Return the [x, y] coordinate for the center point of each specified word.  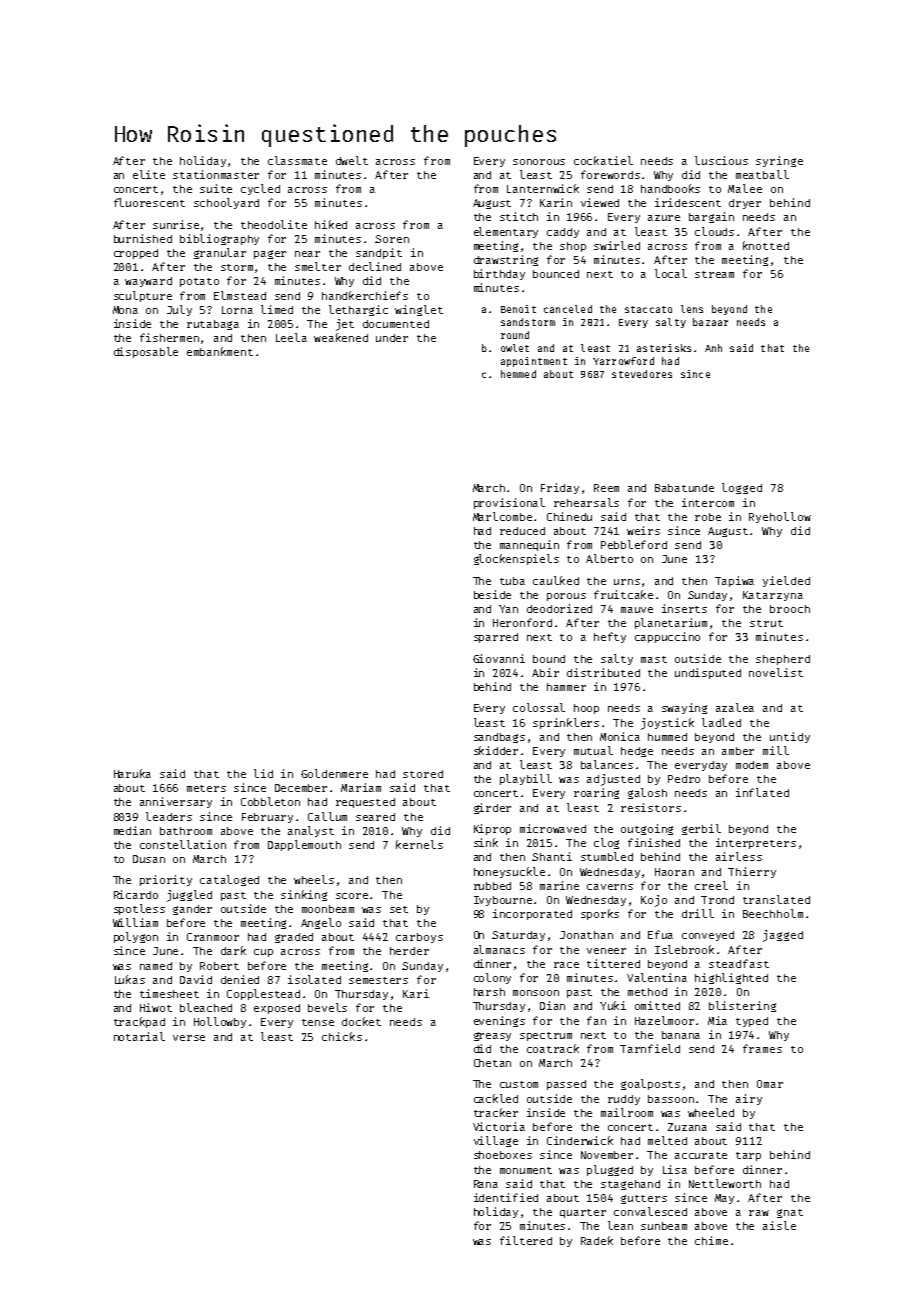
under [392, 338]
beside [492, 594]
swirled [617, 245]
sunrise [176, 224]
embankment [220, 351]
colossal [539, 707]
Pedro [684, 779]
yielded [786, 581]
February [267, 818]
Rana [486, 1184]
